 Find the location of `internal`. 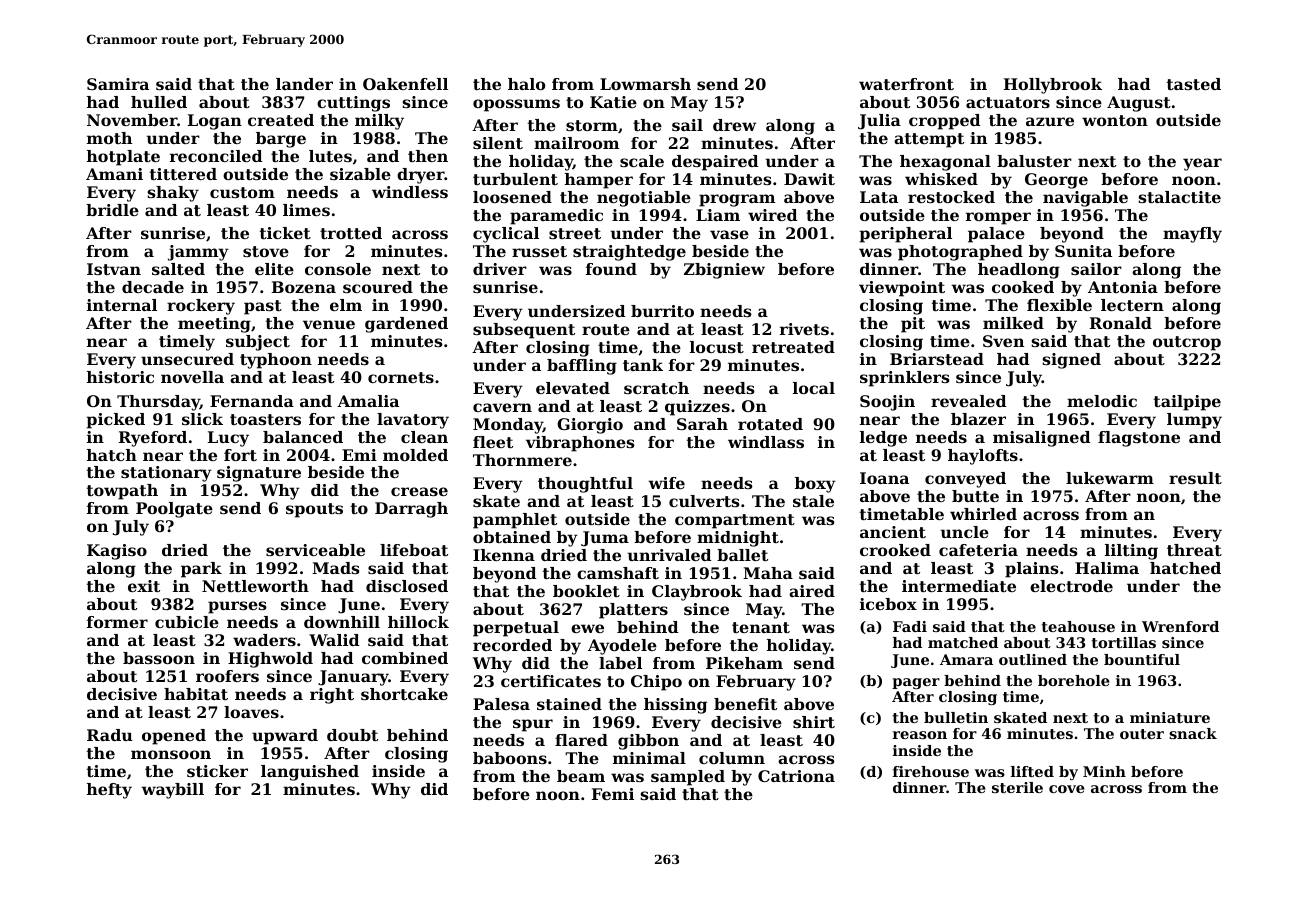

internal is located at coordinates (122, 305).
